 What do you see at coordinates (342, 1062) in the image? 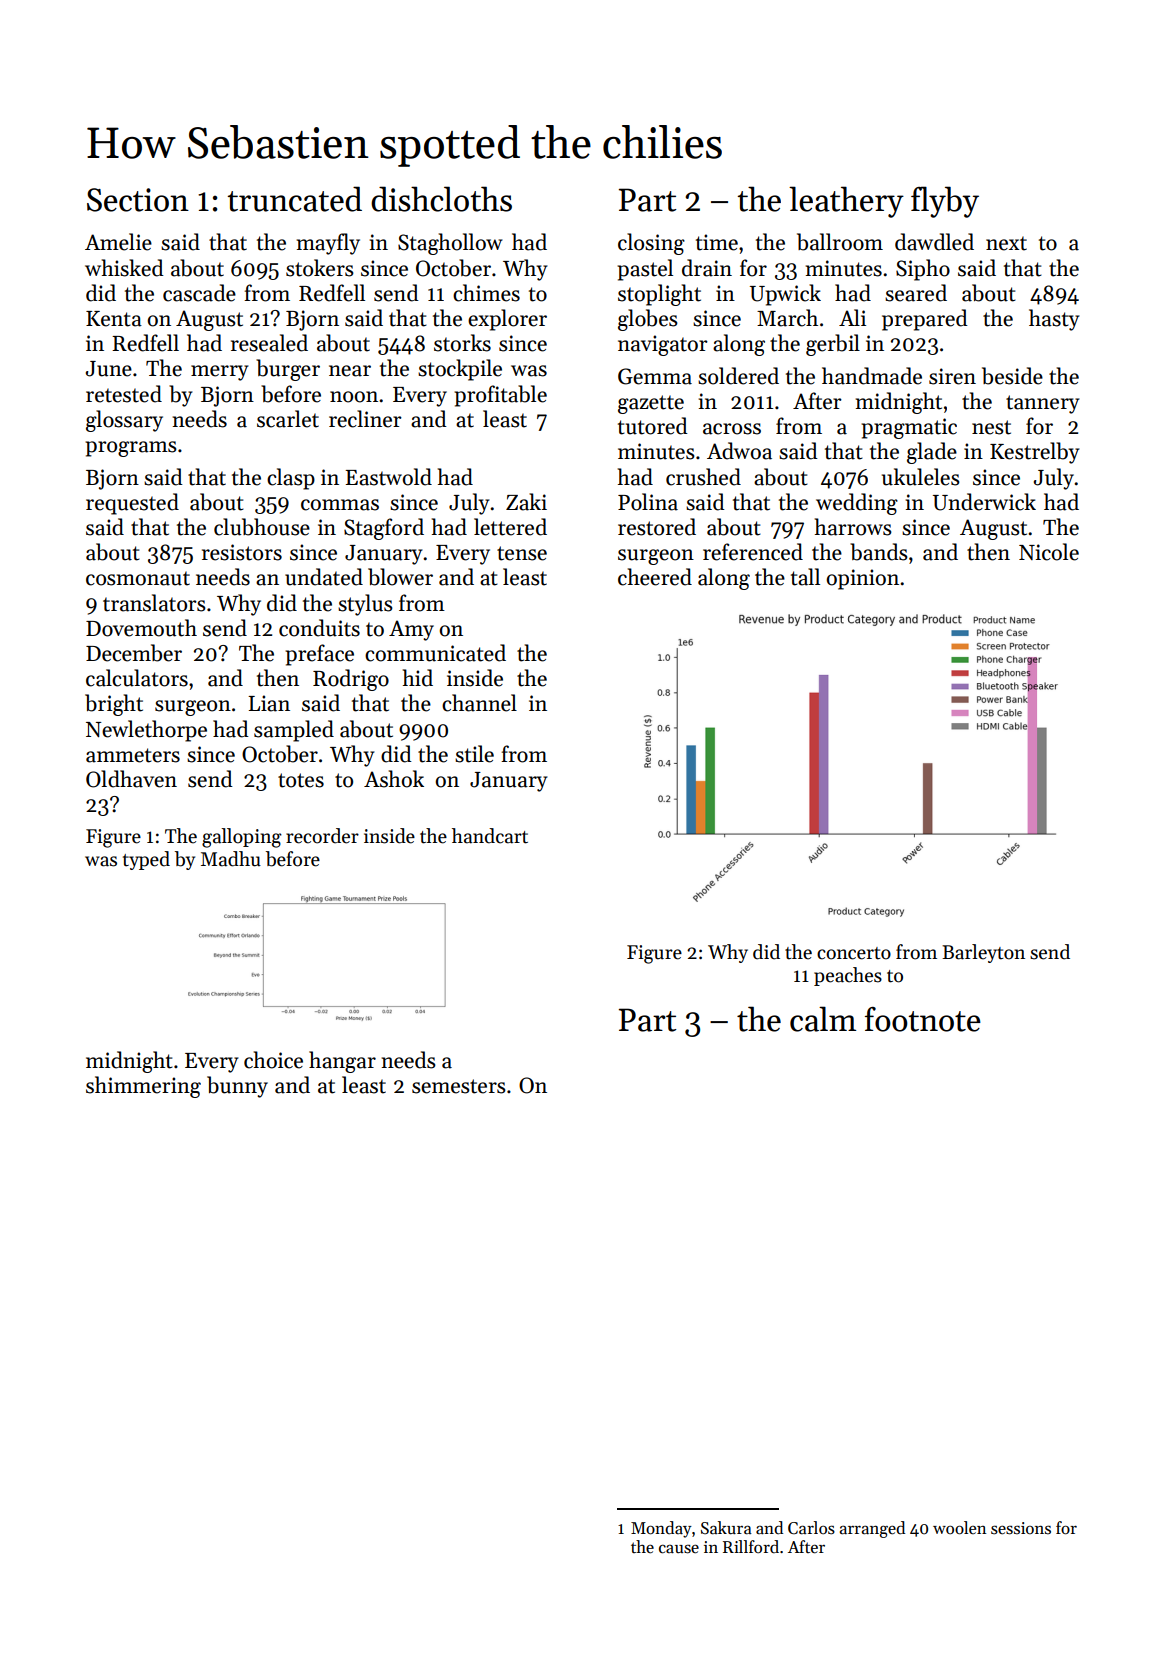
I see `hangar` at bounding box center [342, 1062].
